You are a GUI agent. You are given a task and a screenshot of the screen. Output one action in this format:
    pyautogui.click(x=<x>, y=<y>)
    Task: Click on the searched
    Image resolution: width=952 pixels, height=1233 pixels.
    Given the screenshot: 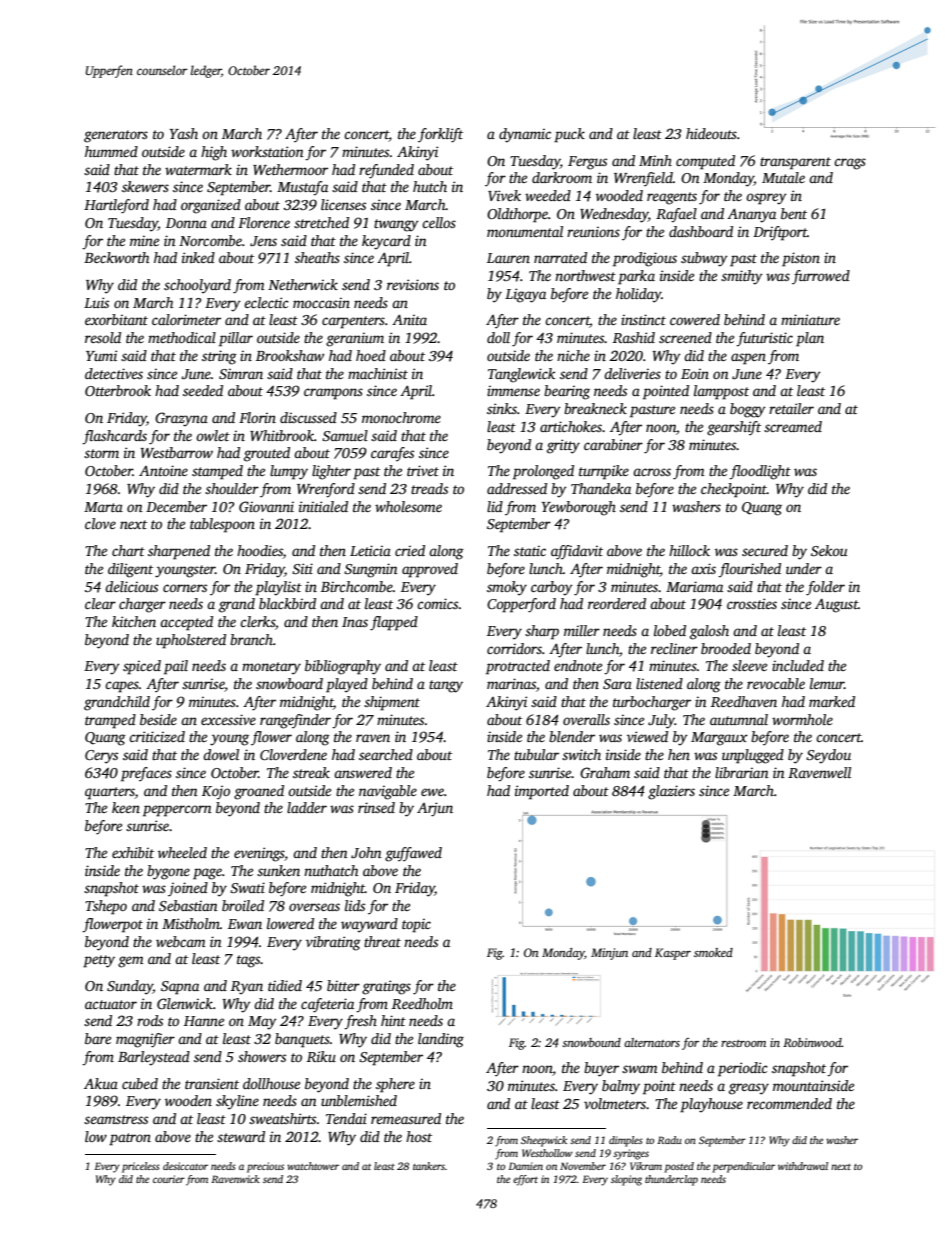 What is the action you would take?
    pyautogui.click(x=386, y=754)
